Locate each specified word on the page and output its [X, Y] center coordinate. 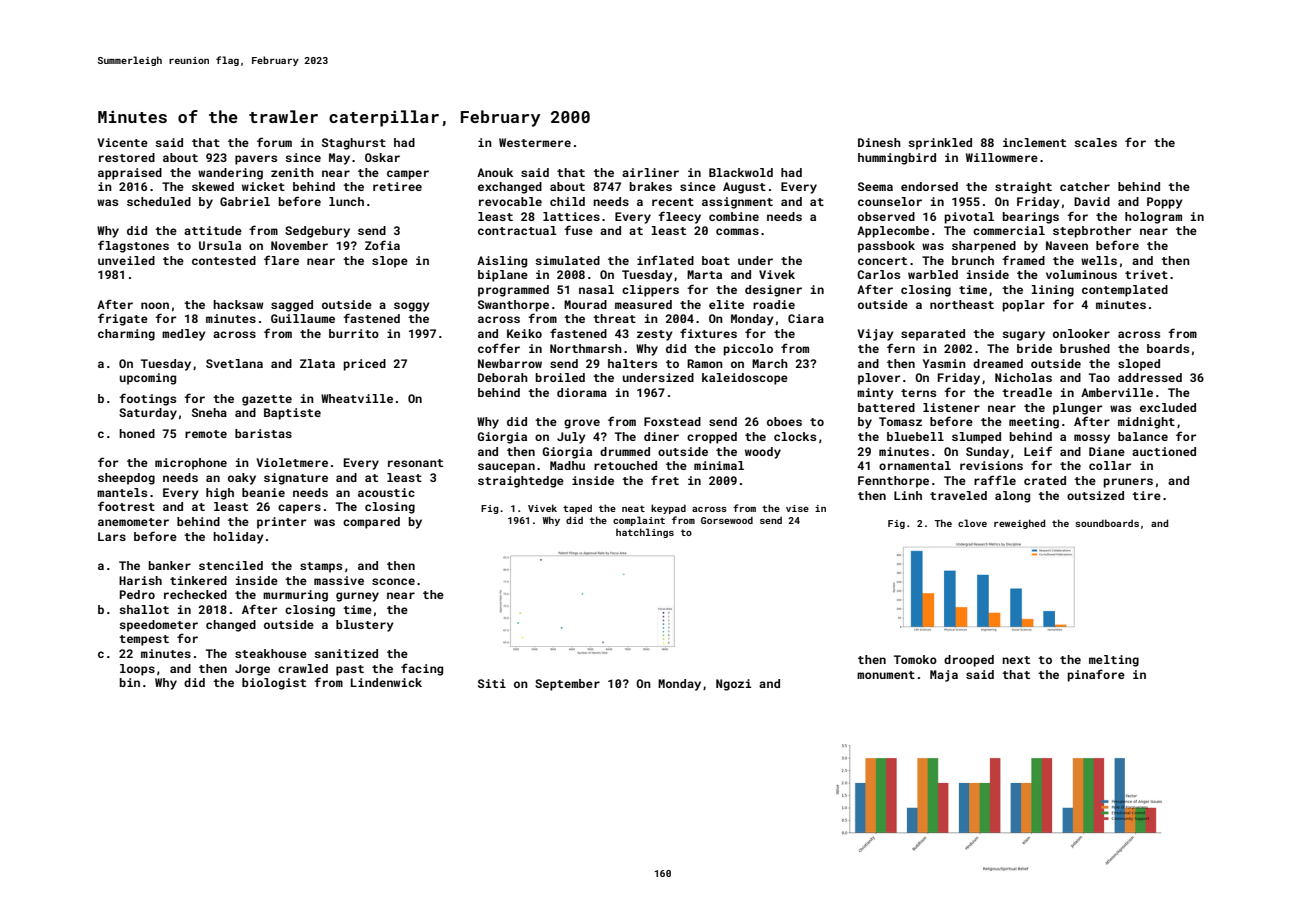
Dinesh [879, 142]
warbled [933, 274]
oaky [242, 479]
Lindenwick [386, 682]
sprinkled [940, 144]
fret [665, 480]
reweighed [1019, 524]
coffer [499, 348]
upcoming [148, 379]
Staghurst [354, 144]
